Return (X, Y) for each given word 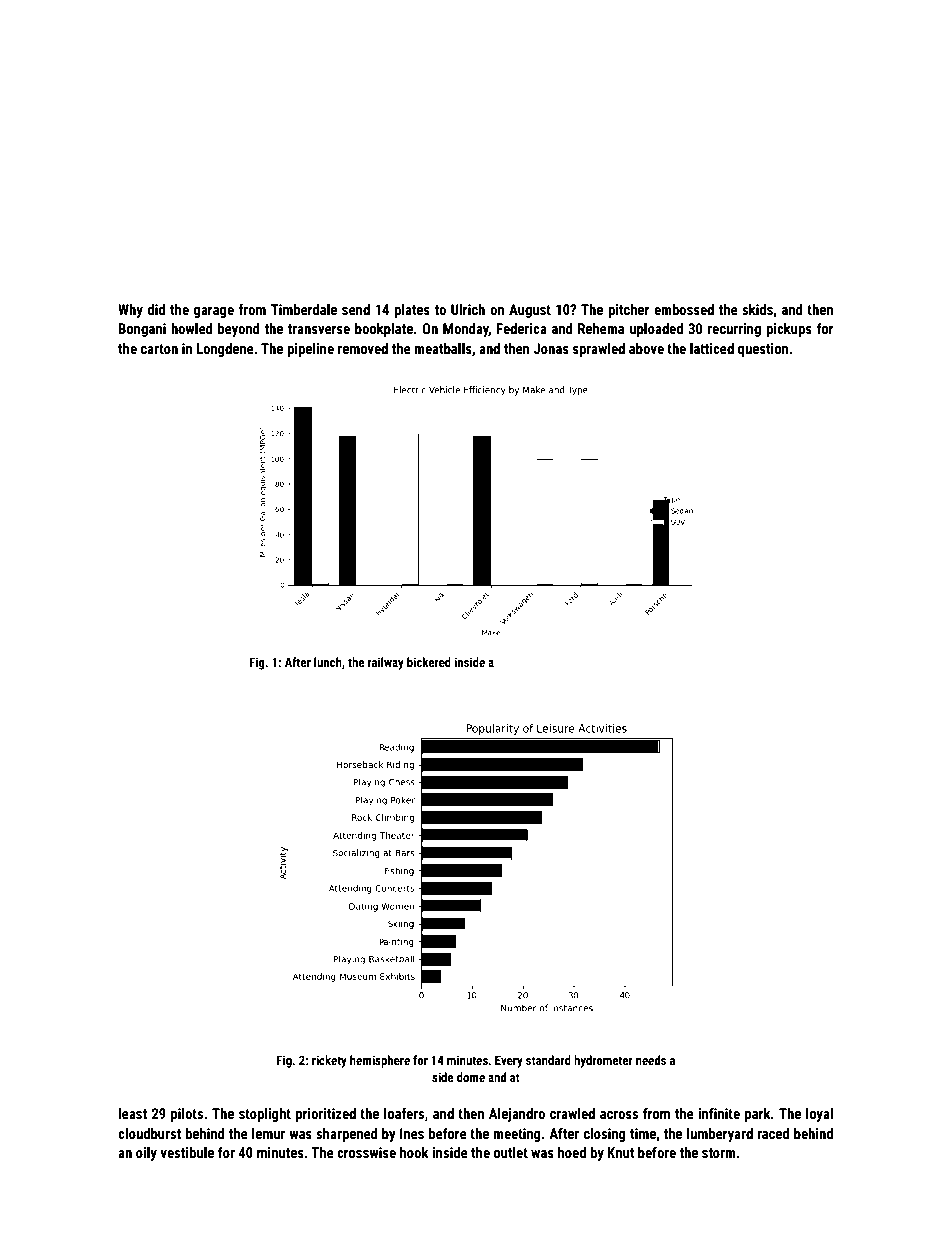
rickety (329, 1061)
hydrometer (603, 1061)
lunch (328, 662)
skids (757, 309)
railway (386, 663)
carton (159, 349)
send (356, 309)
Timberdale (304, 309)
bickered (429, 662)
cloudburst (149, 1133)
